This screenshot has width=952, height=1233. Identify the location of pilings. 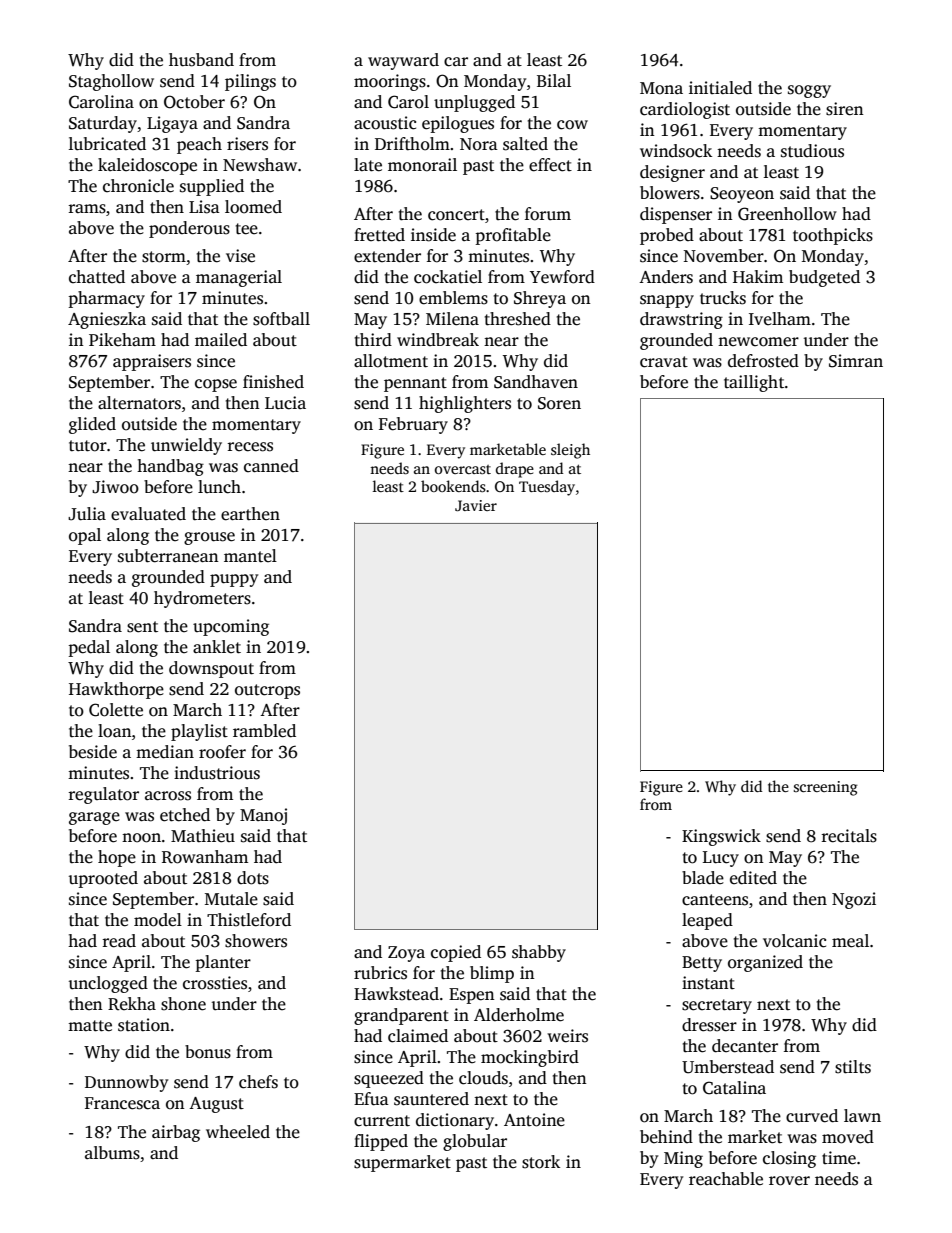
(250, 82).
